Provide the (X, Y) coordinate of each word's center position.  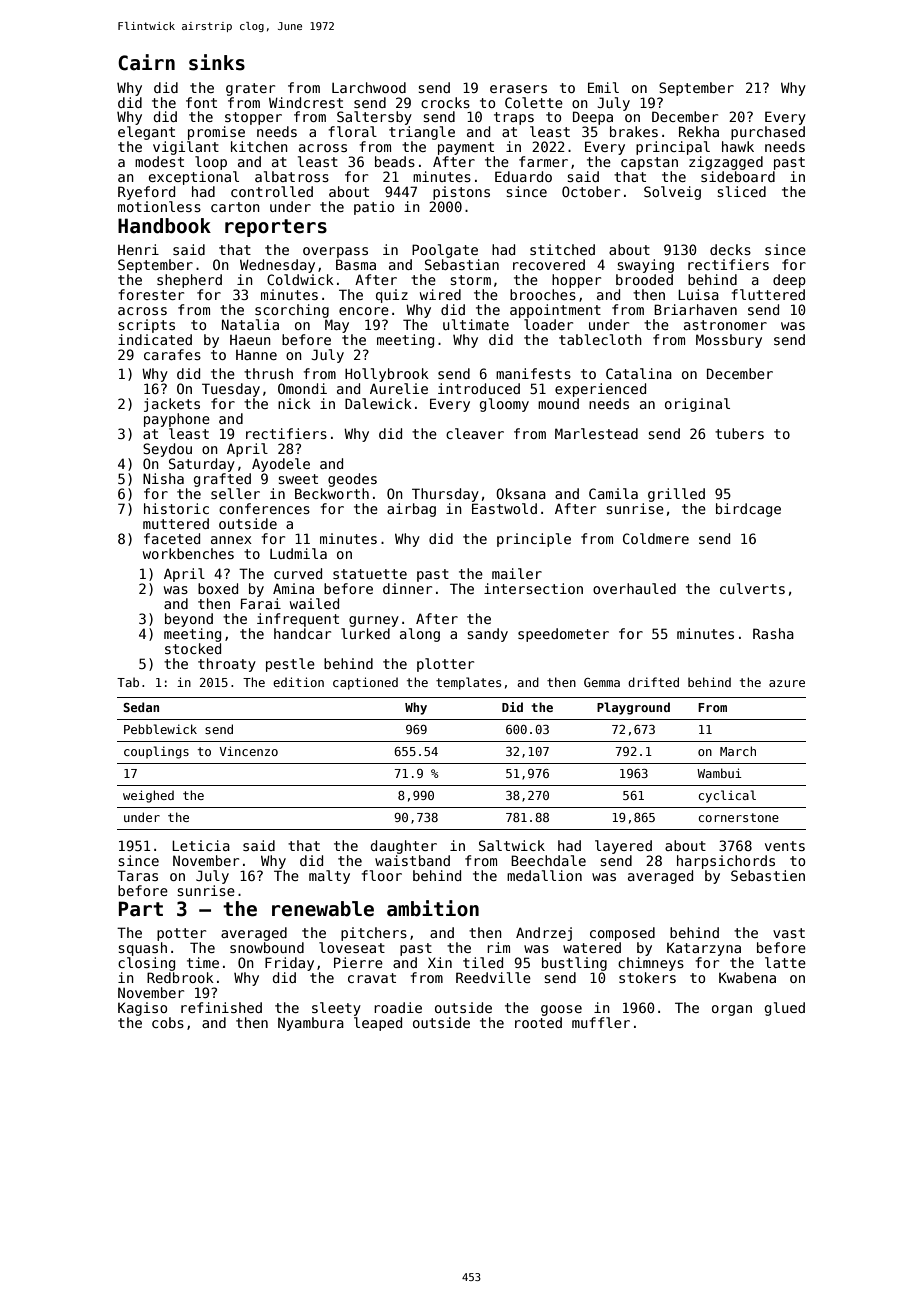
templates (468, 683)
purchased (768, 133)
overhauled (634, 588)
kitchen (259, 146)
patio (374, 208)
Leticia (201, 845)
